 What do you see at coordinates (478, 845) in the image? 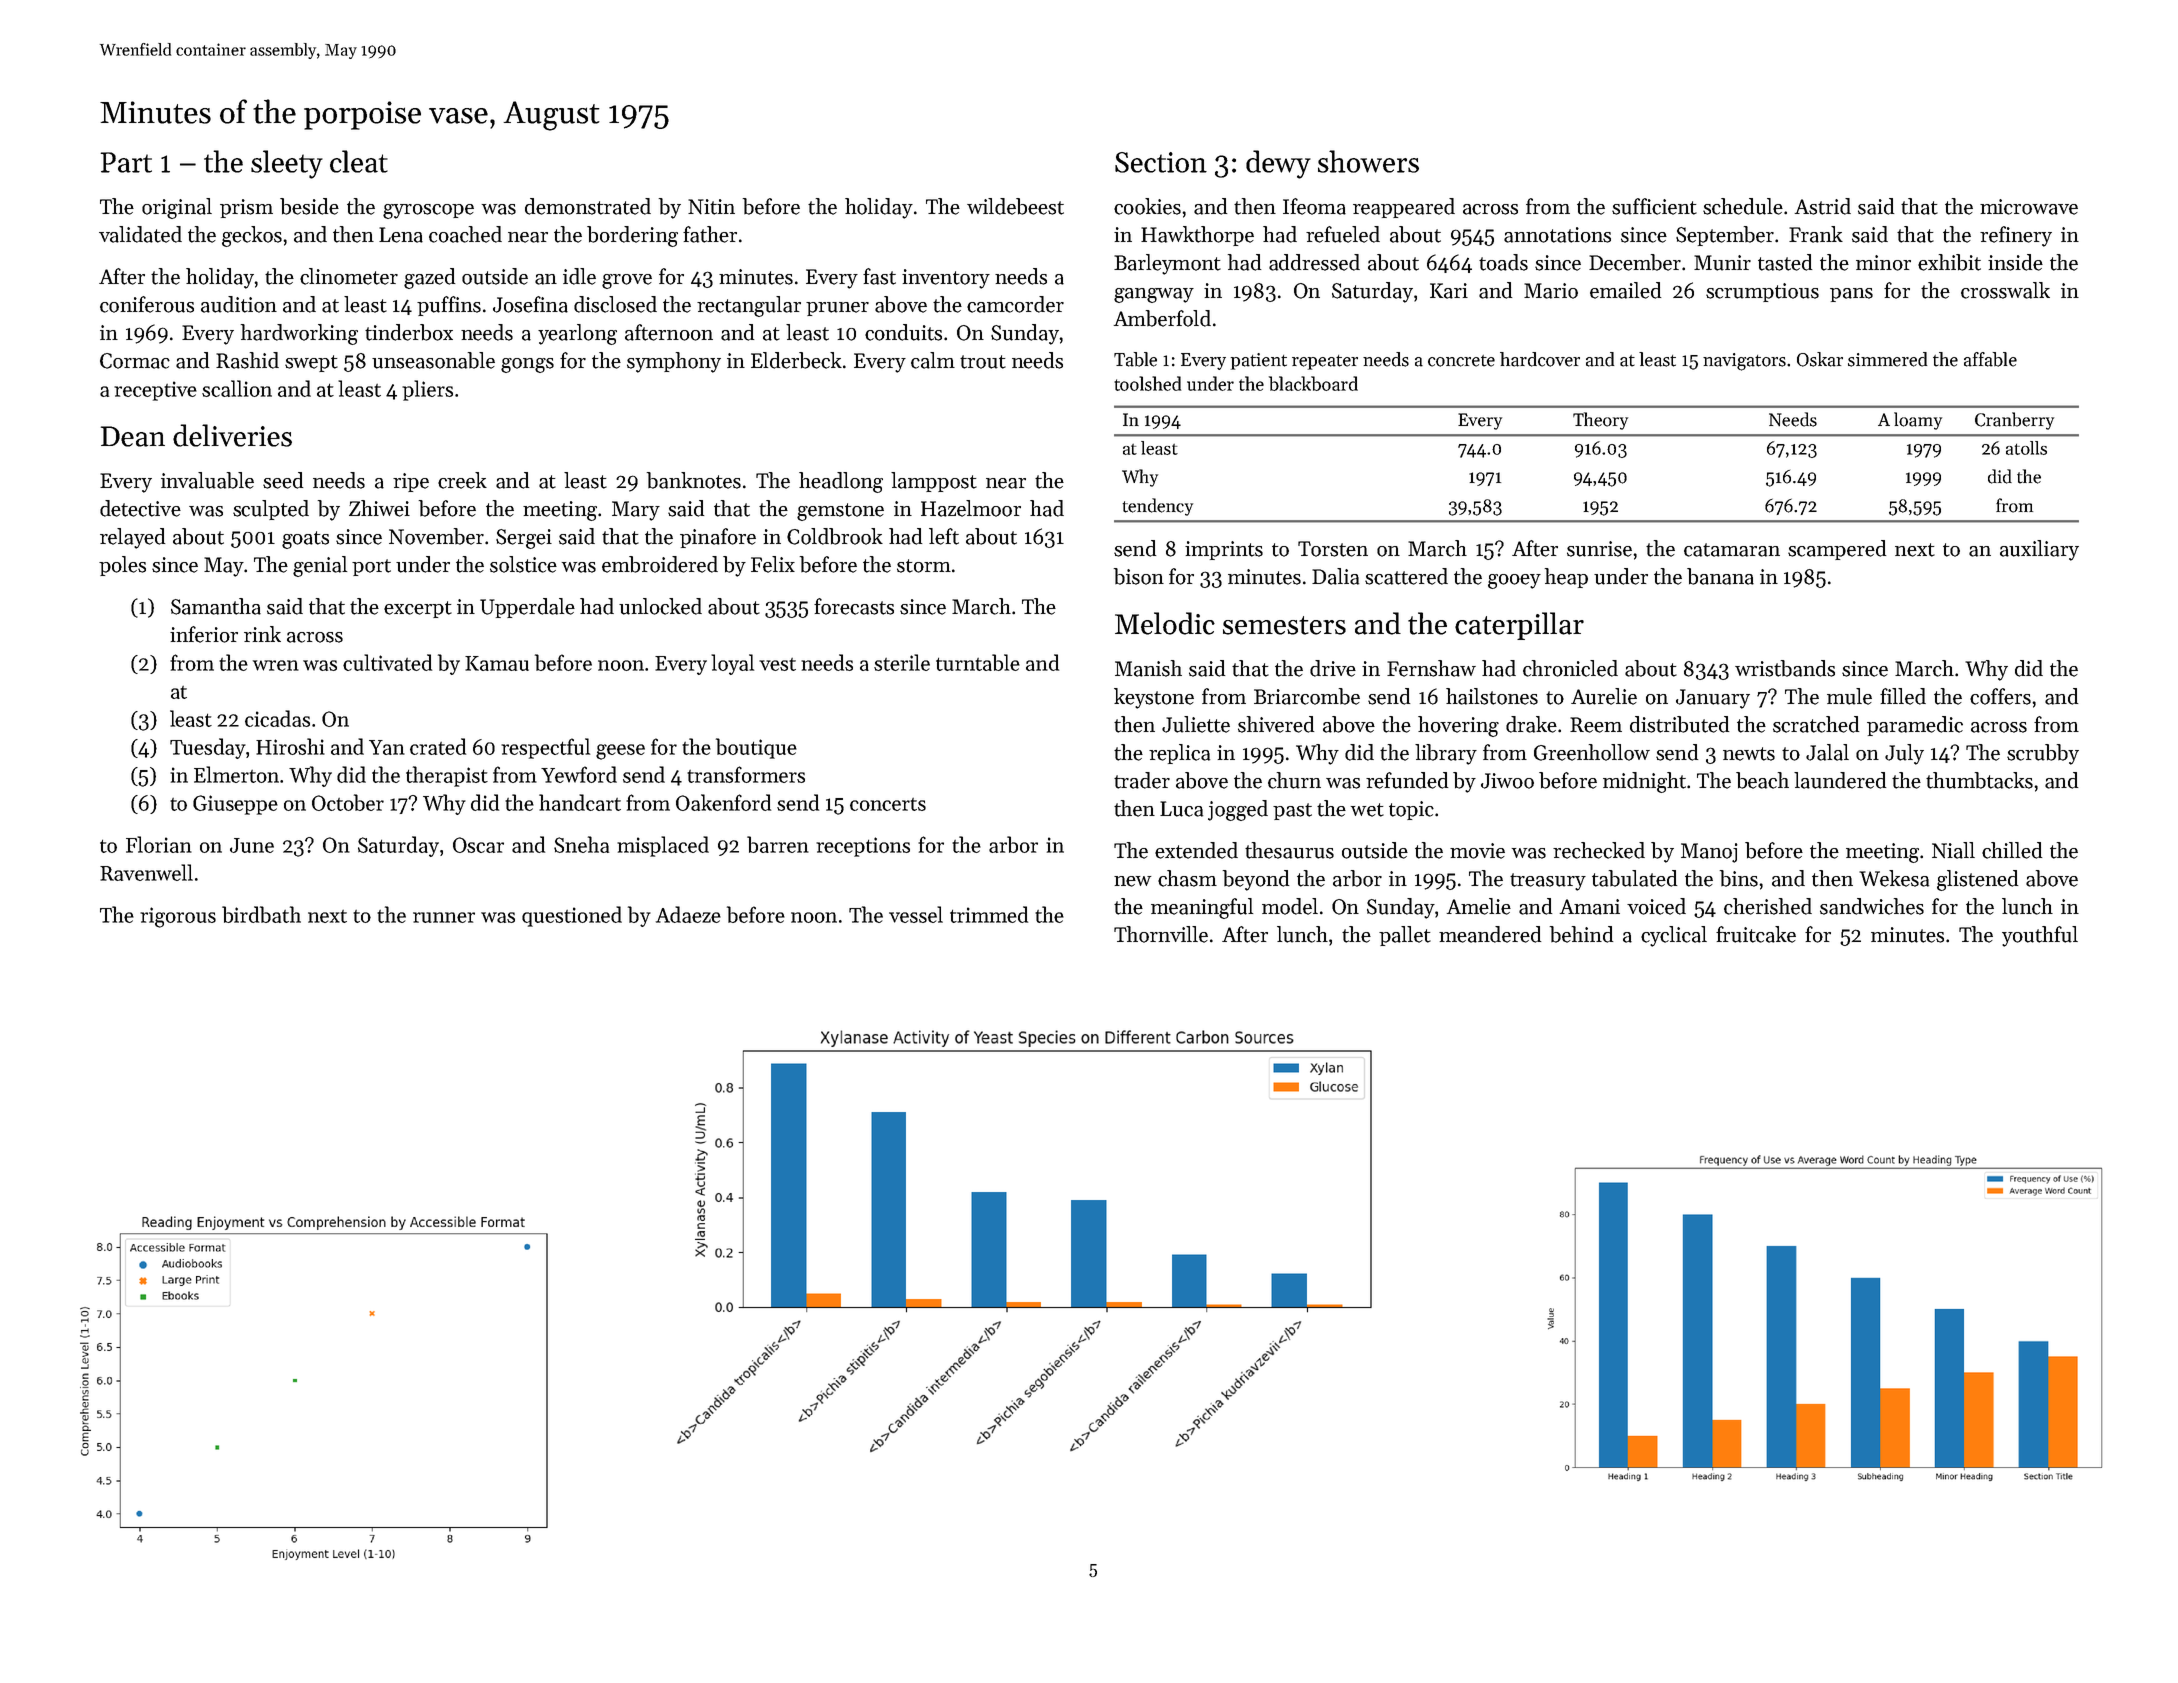
I see `Oscar` at bounding box center [478, 845].
